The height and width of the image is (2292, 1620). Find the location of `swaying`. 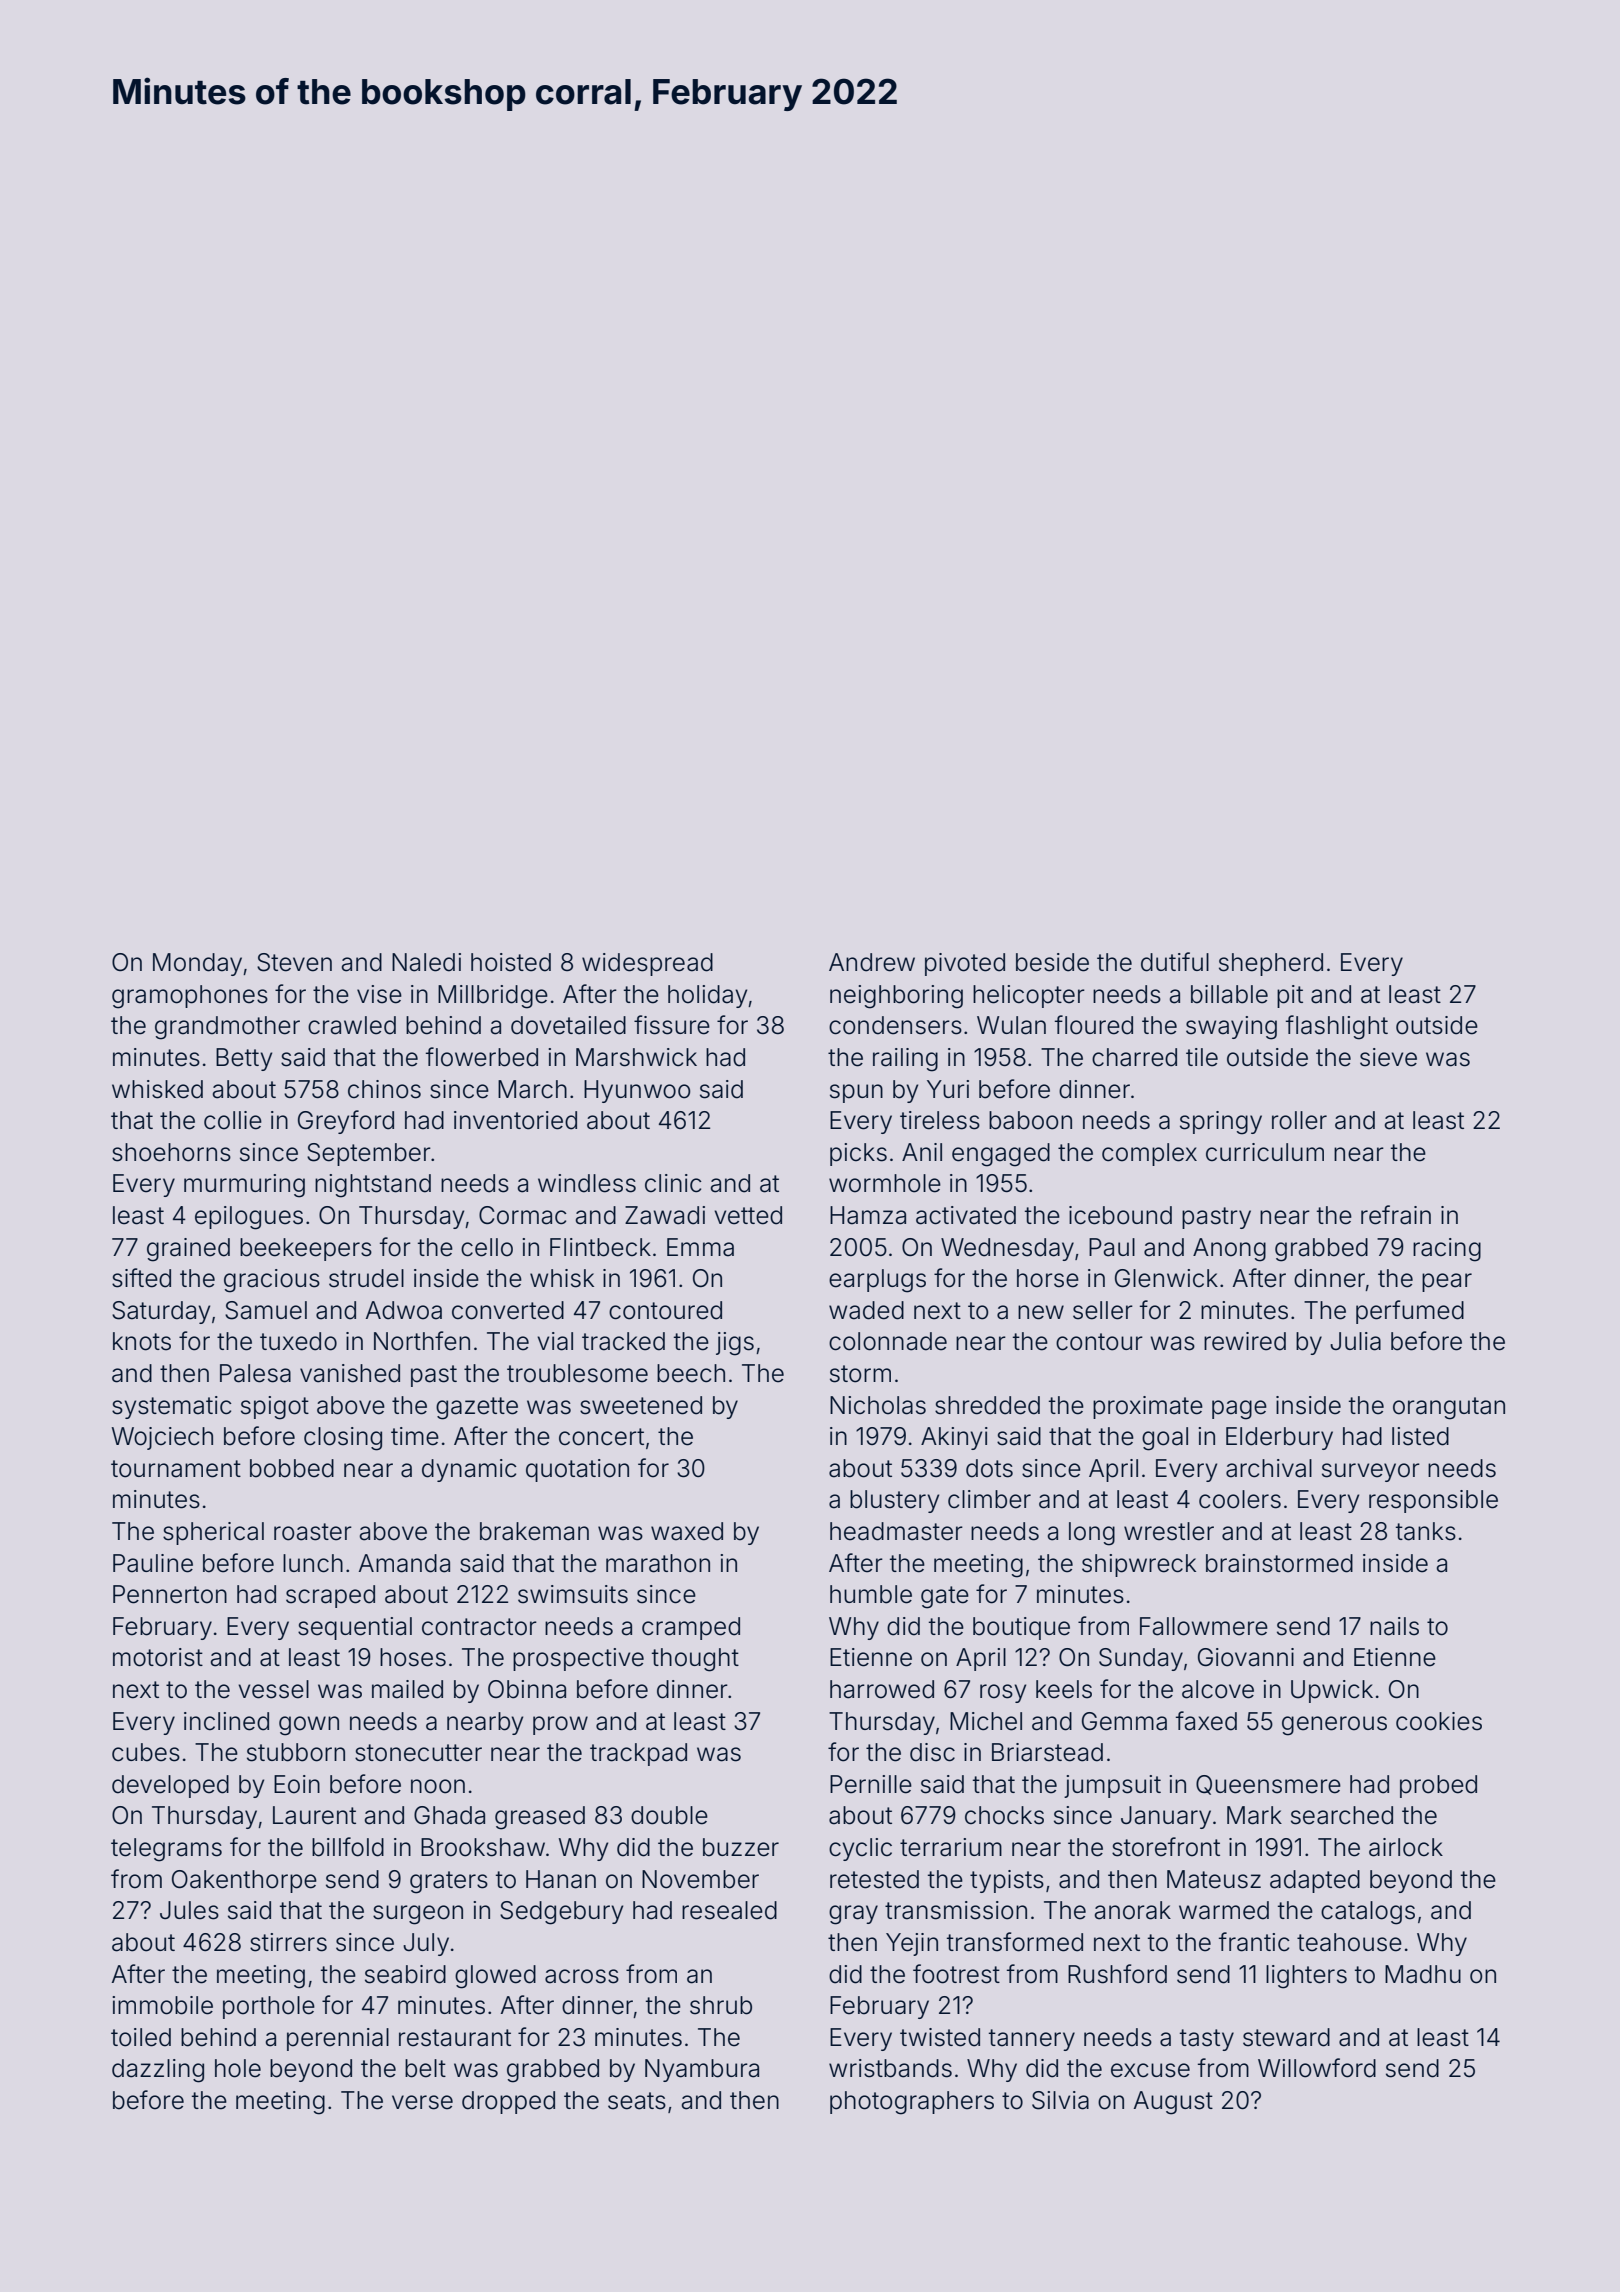

swaying is located at coordinates (1231, 1028).
